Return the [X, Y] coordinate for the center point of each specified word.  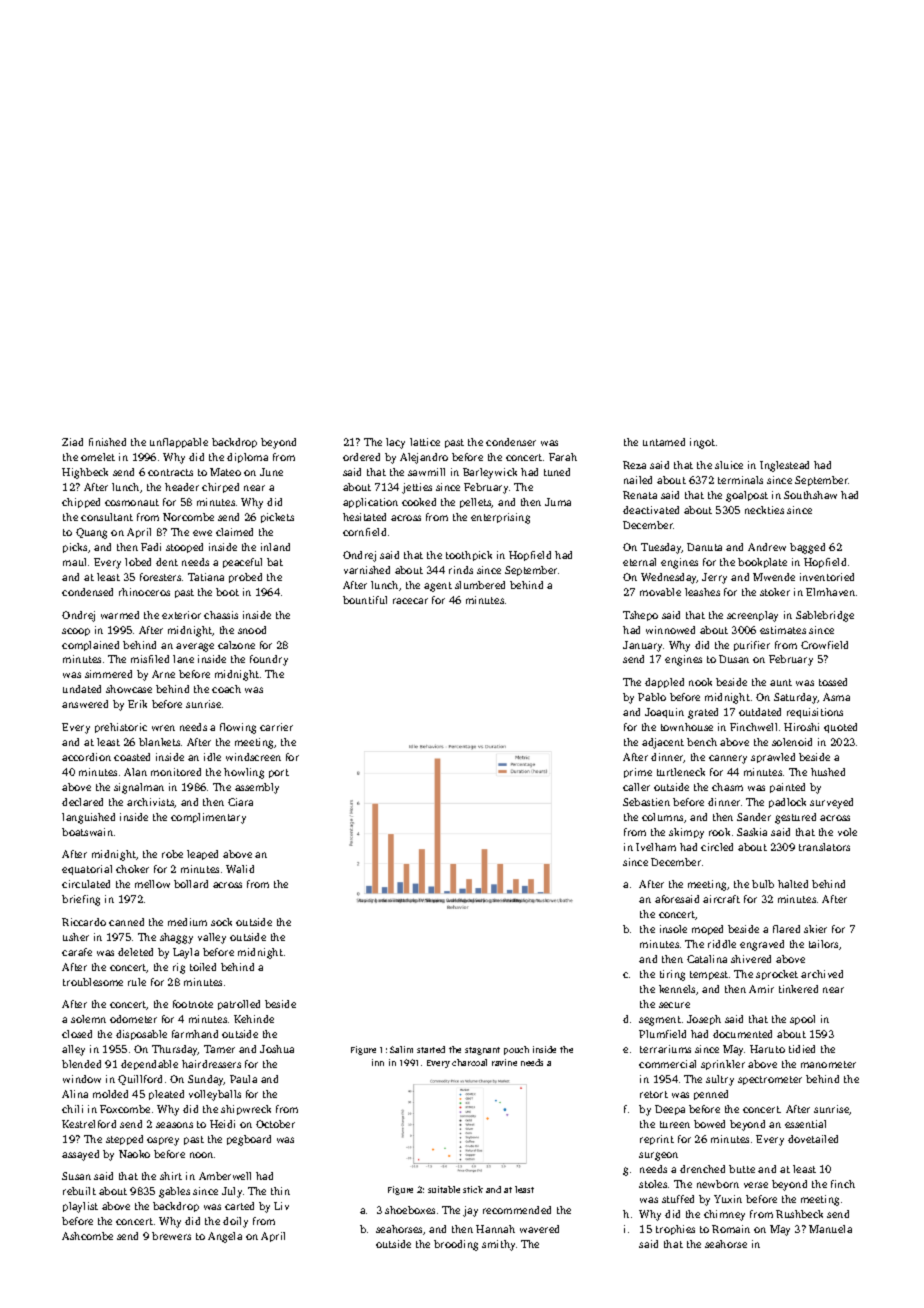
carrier [276, 727]
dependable [149, 1065]
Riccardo [84, 922]
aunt [781, 682]
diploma [247, 458]
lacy [395, 443]
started [431, 1049]
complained [90, 646]
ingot [702, 443]
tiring [672, 975]
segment [660, 1021]
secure [674, 1005]
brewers [171, 1236]
